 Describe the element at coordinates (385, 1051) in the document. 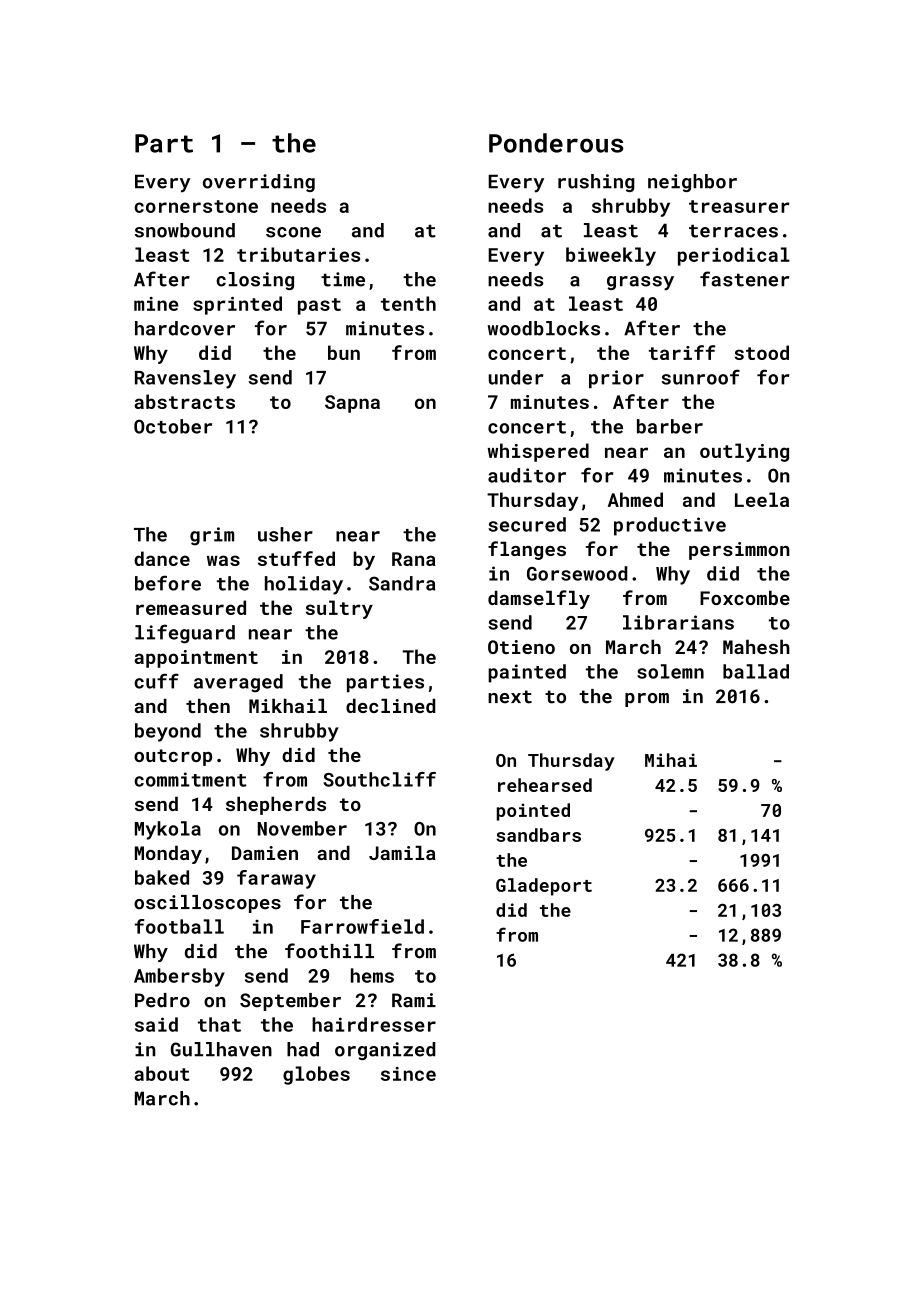

I see `organized` at that location.
